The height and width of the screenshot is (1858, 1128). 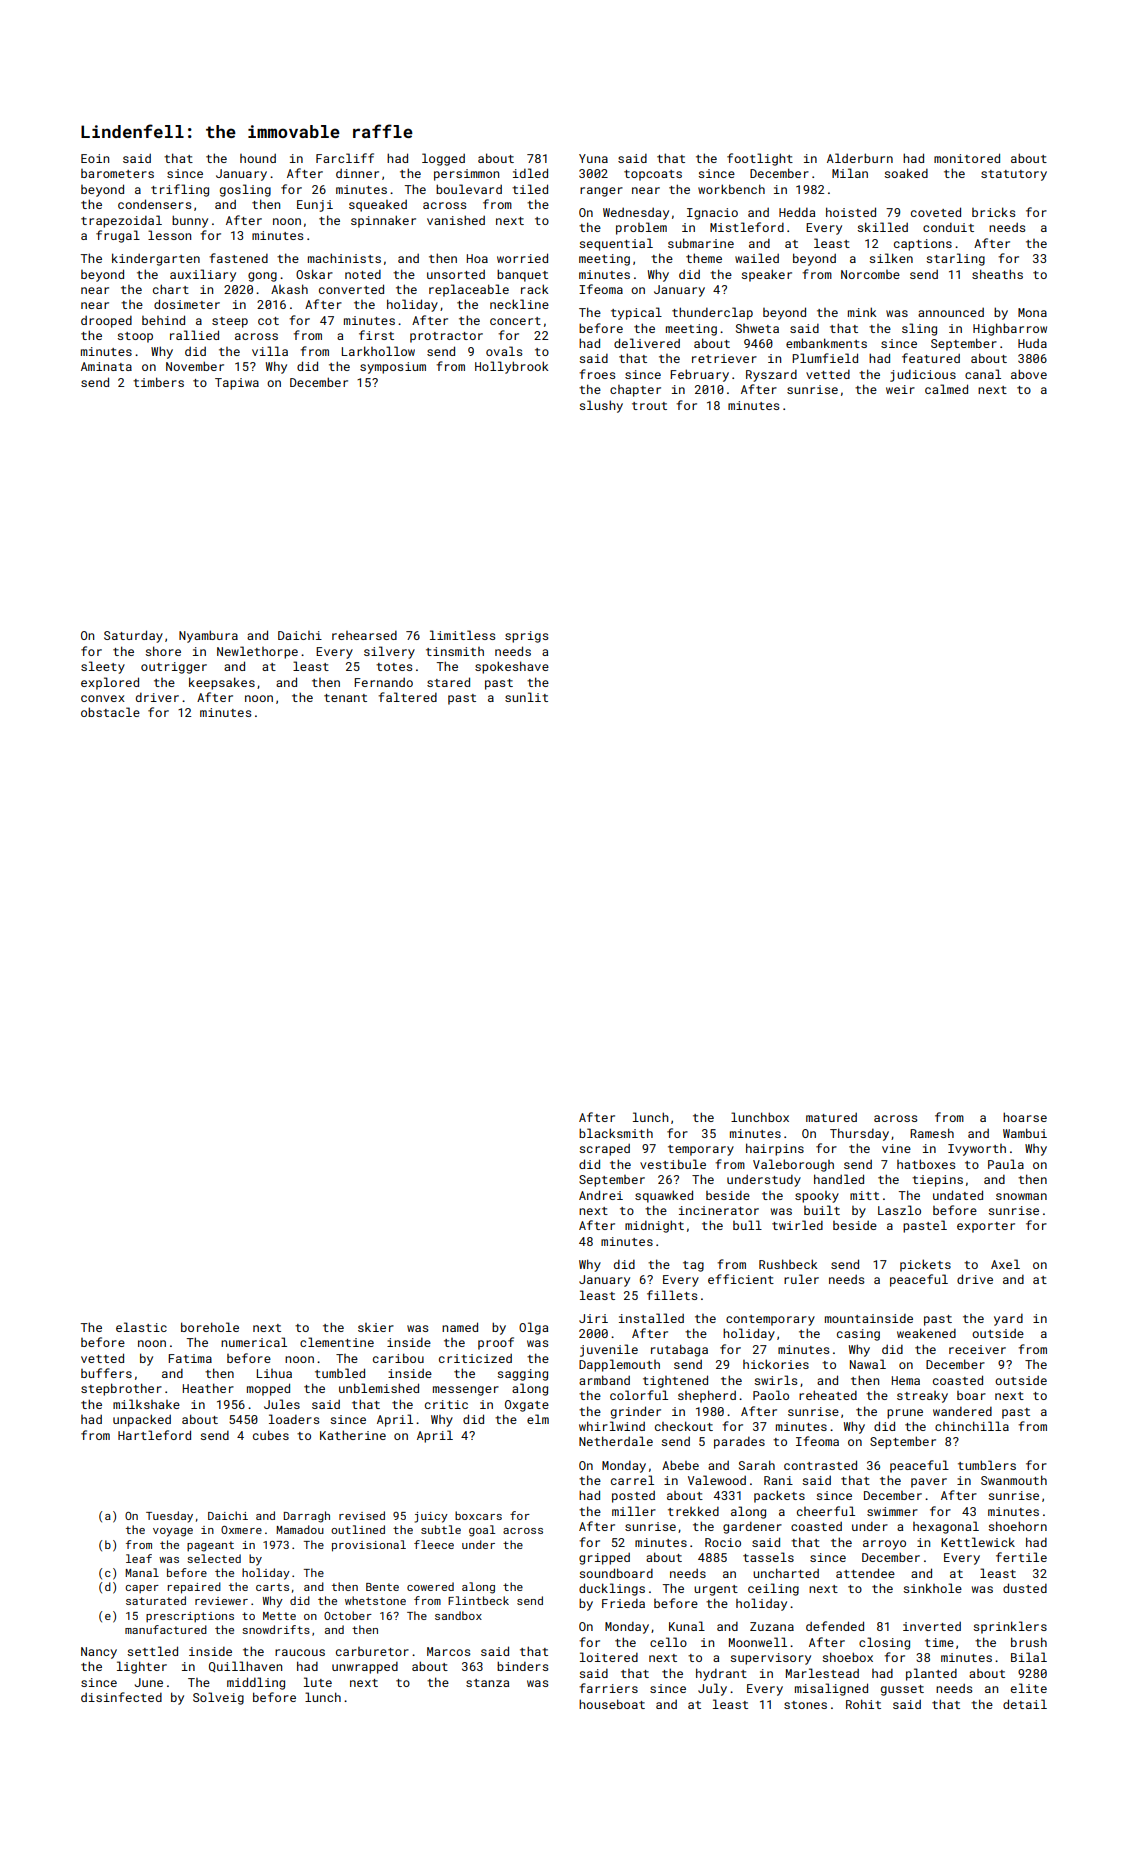 I want to click on Solveig, so click(x=218, y=1698).
